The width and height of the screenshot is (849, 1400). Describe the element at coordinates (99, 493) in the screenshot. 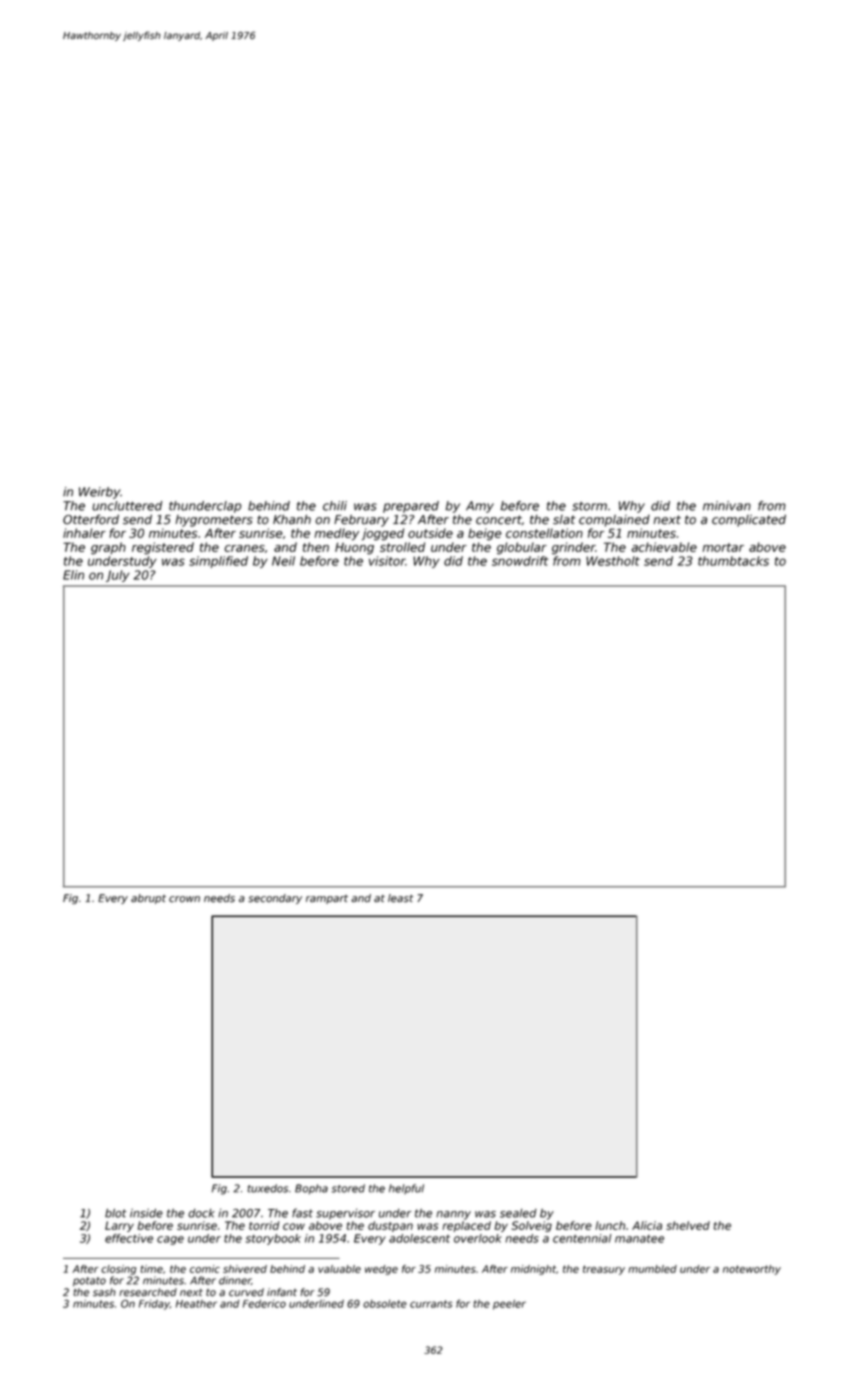

I see `Weirby` at that location.
